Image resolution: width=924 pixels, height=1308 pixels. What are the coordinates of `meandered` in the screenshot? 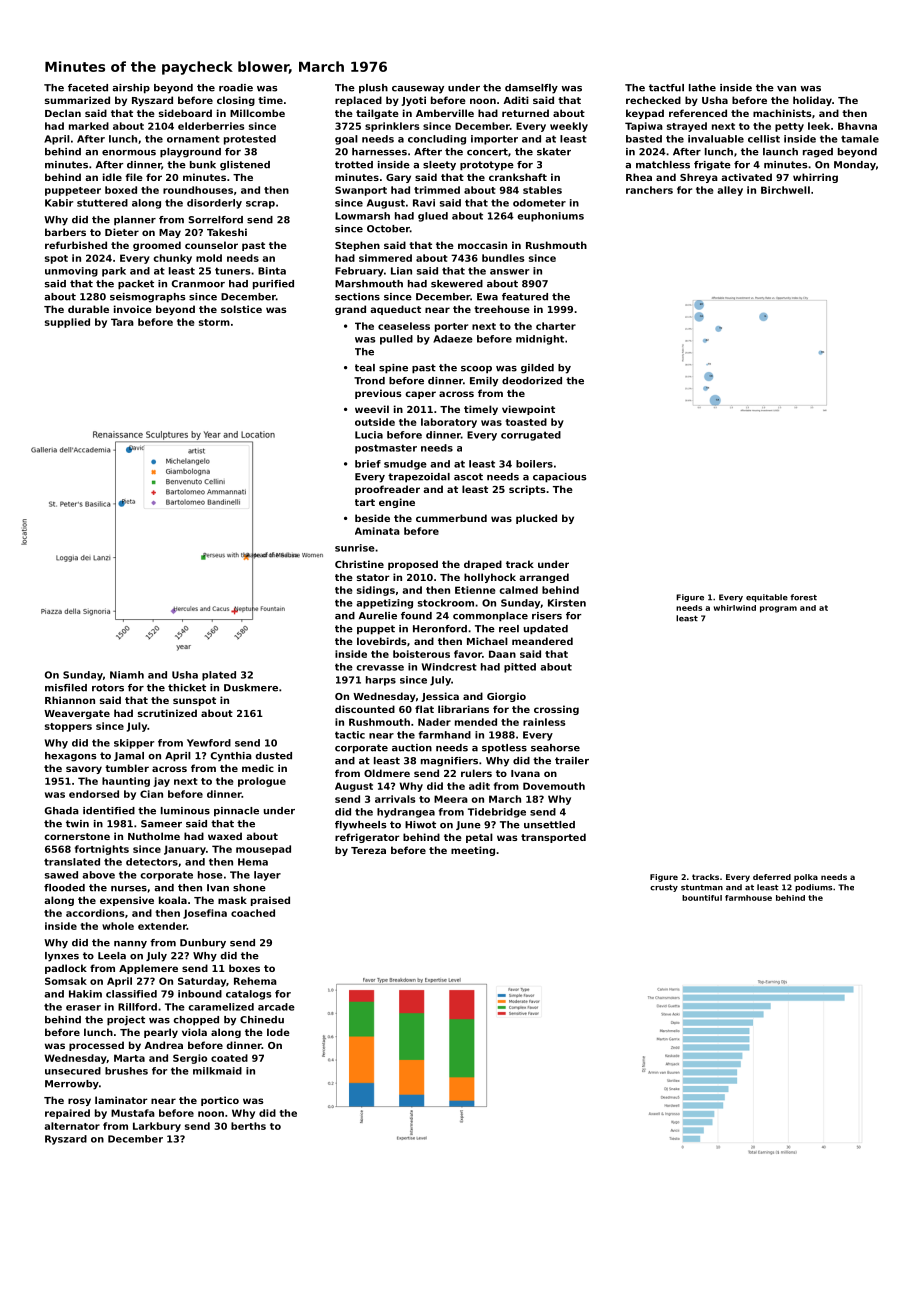 It's located at (542, 641).
